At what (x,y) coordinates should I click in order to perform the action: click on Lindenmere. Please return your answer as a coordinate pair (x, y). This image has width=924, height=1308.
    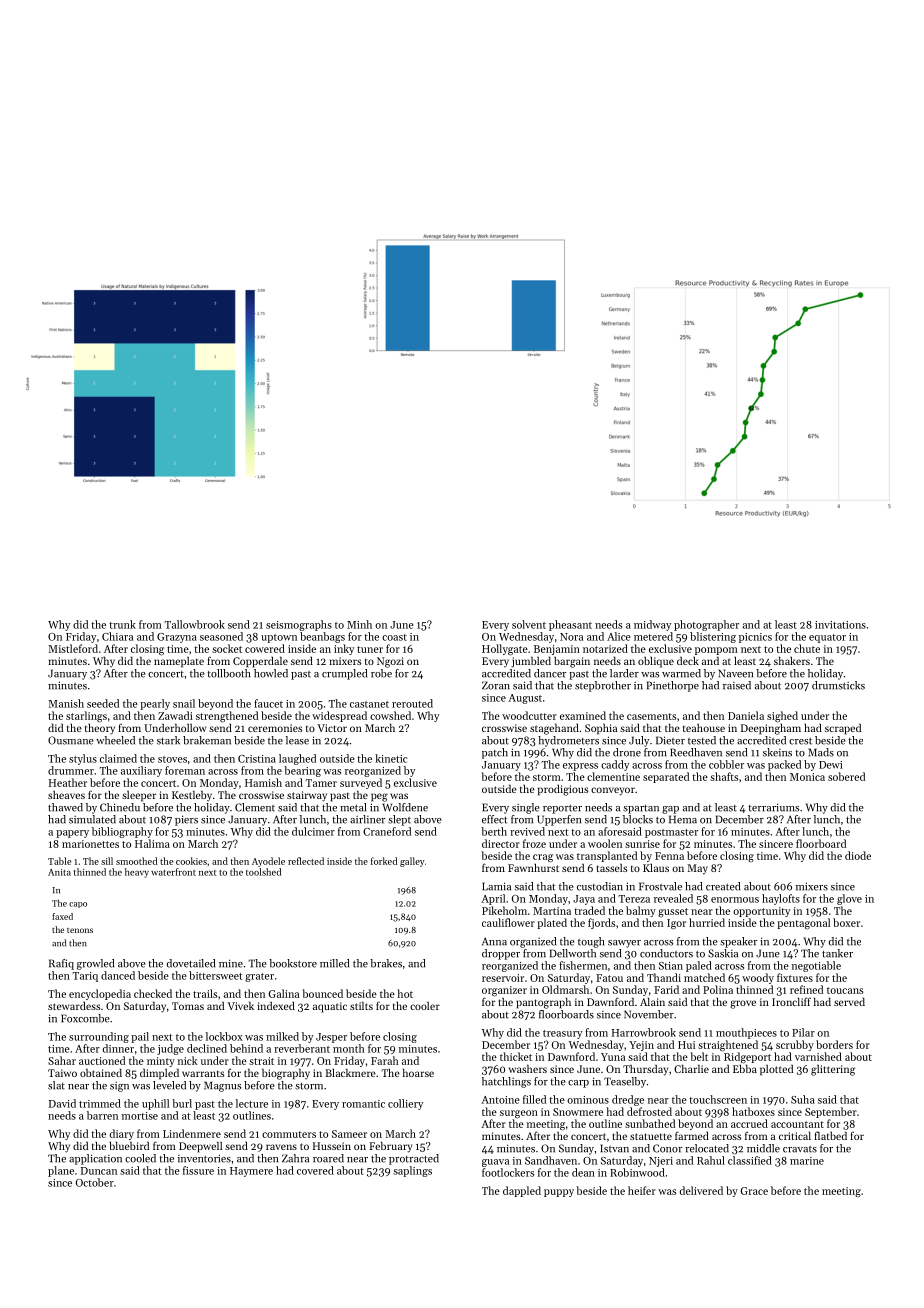
    Looking at the image, I should click on (192, 1133).
